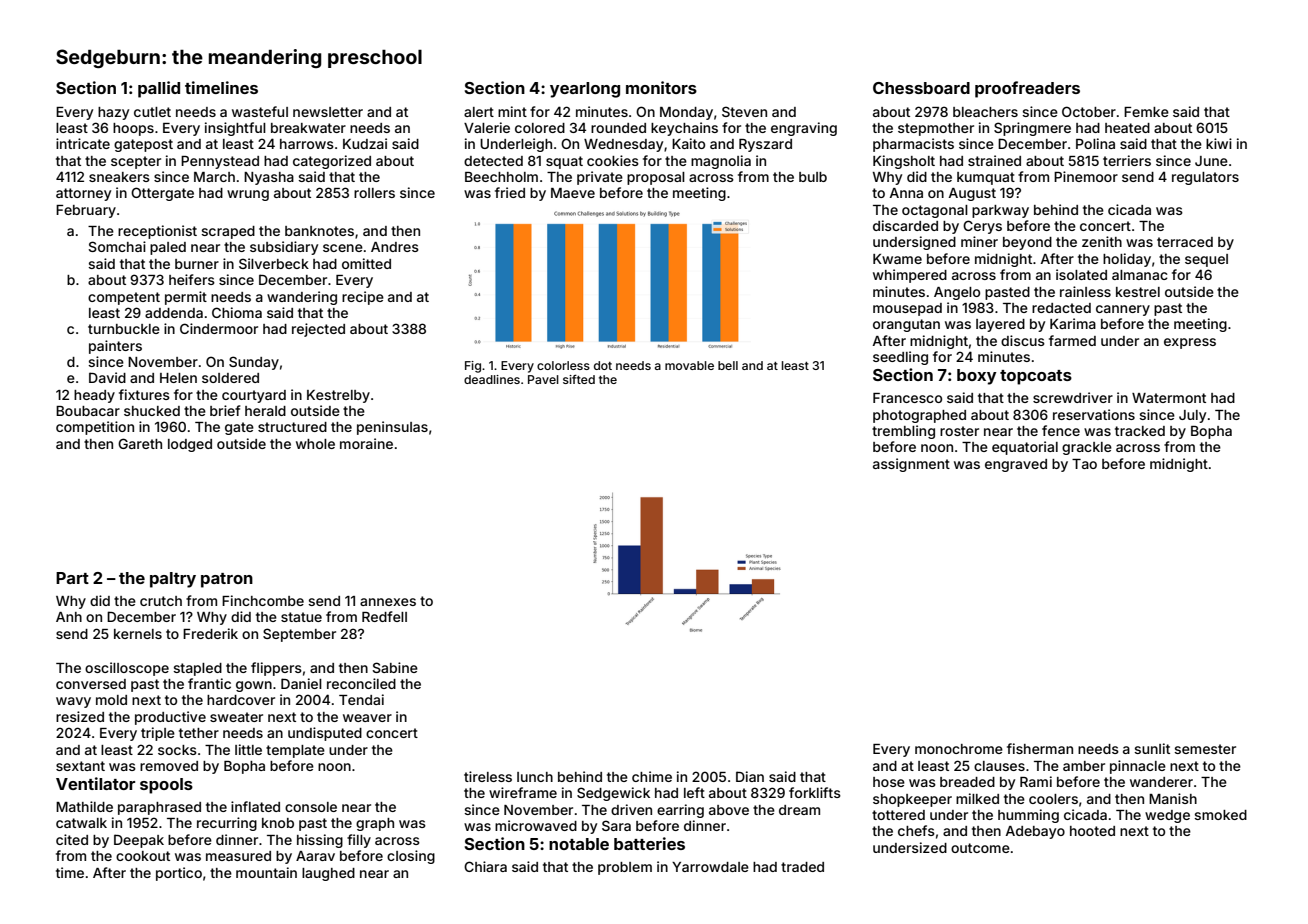 The width and height of the screenshot is (1308, 924). Describe the element at coordinates (1040, 748) in the screenshot. I see `fisherman` at that location.
